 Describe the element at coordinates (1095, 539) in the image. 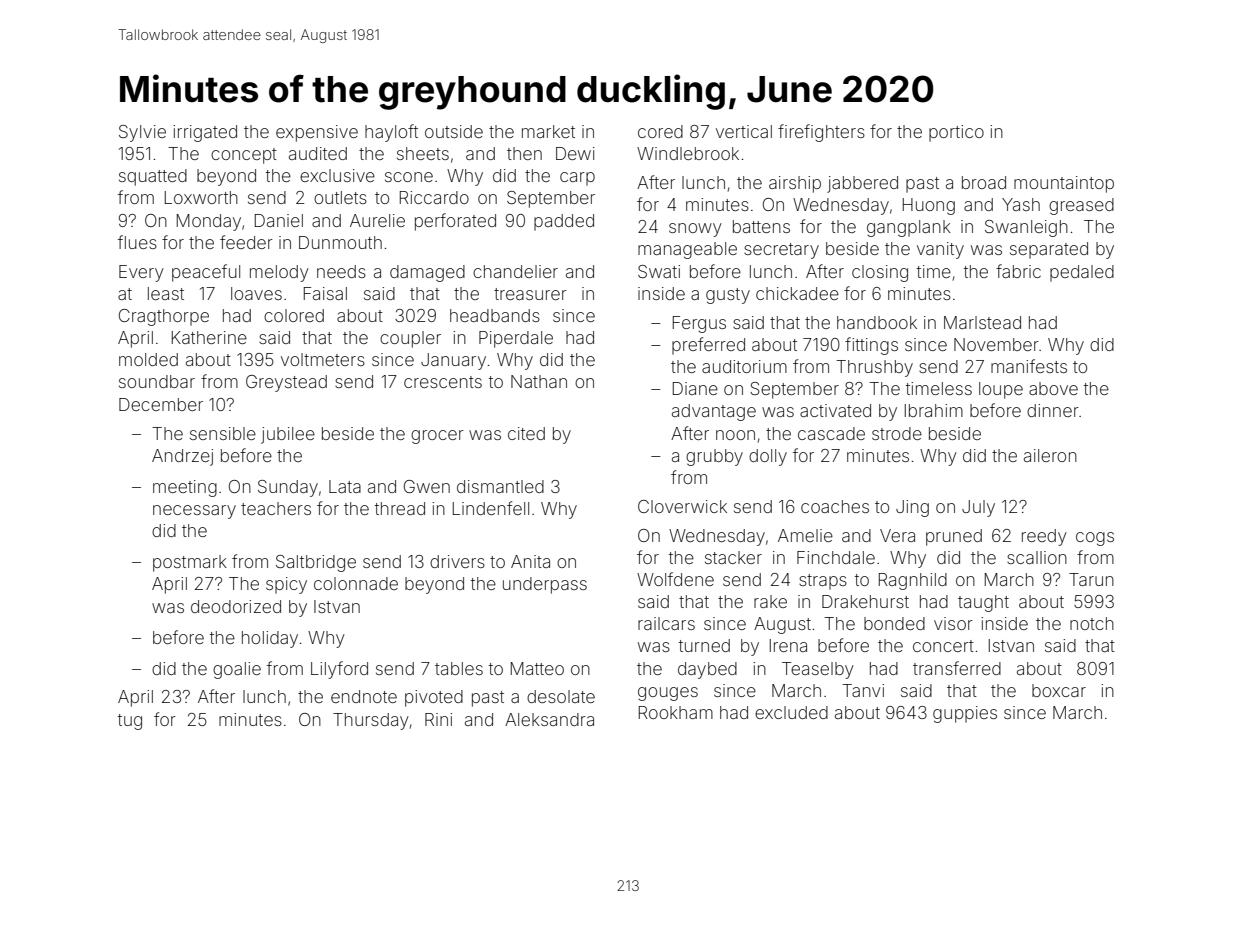

I see `cogs` at that location.
